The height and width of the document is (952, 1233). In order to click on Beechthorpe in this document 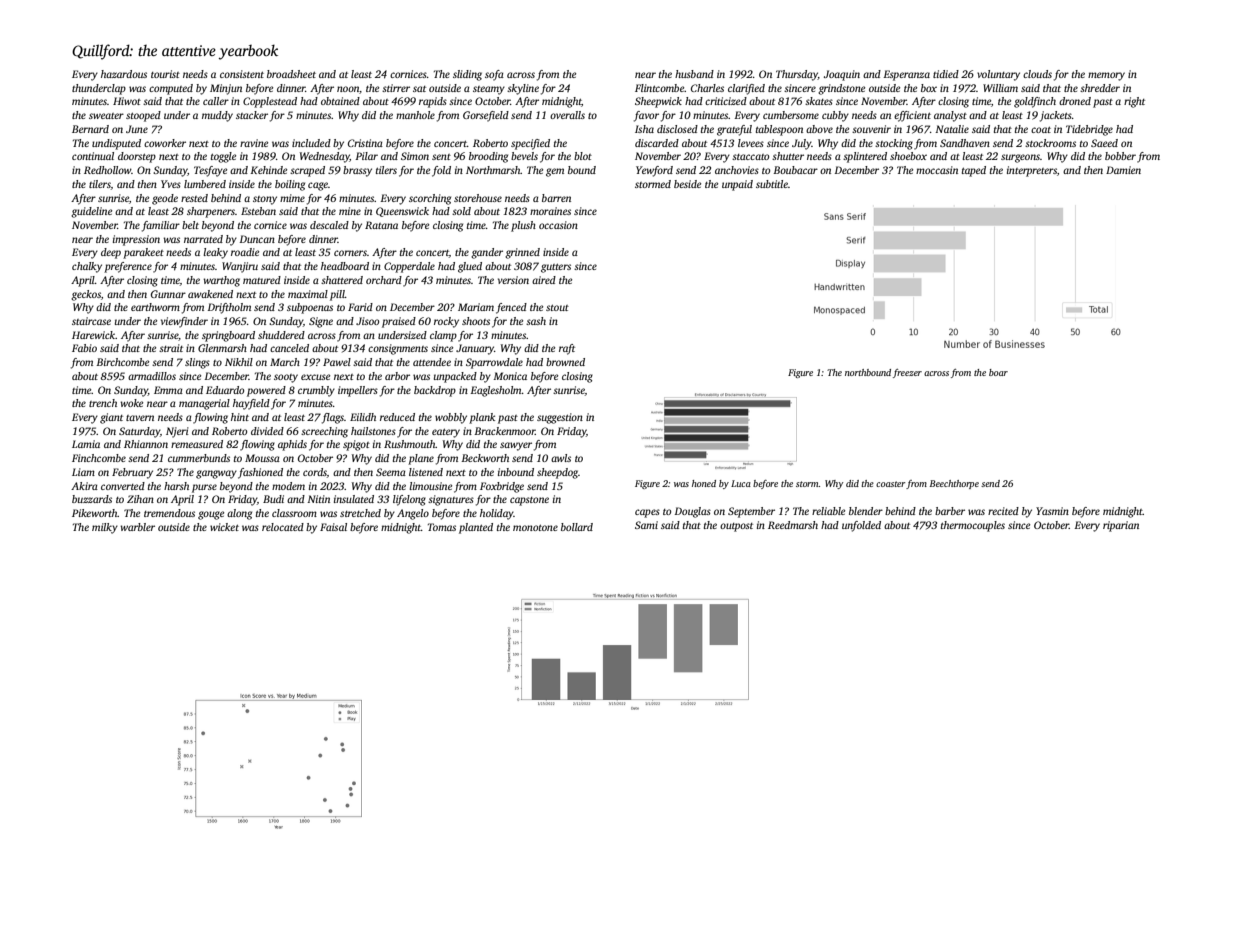, I will do `click(954, 484)`.
